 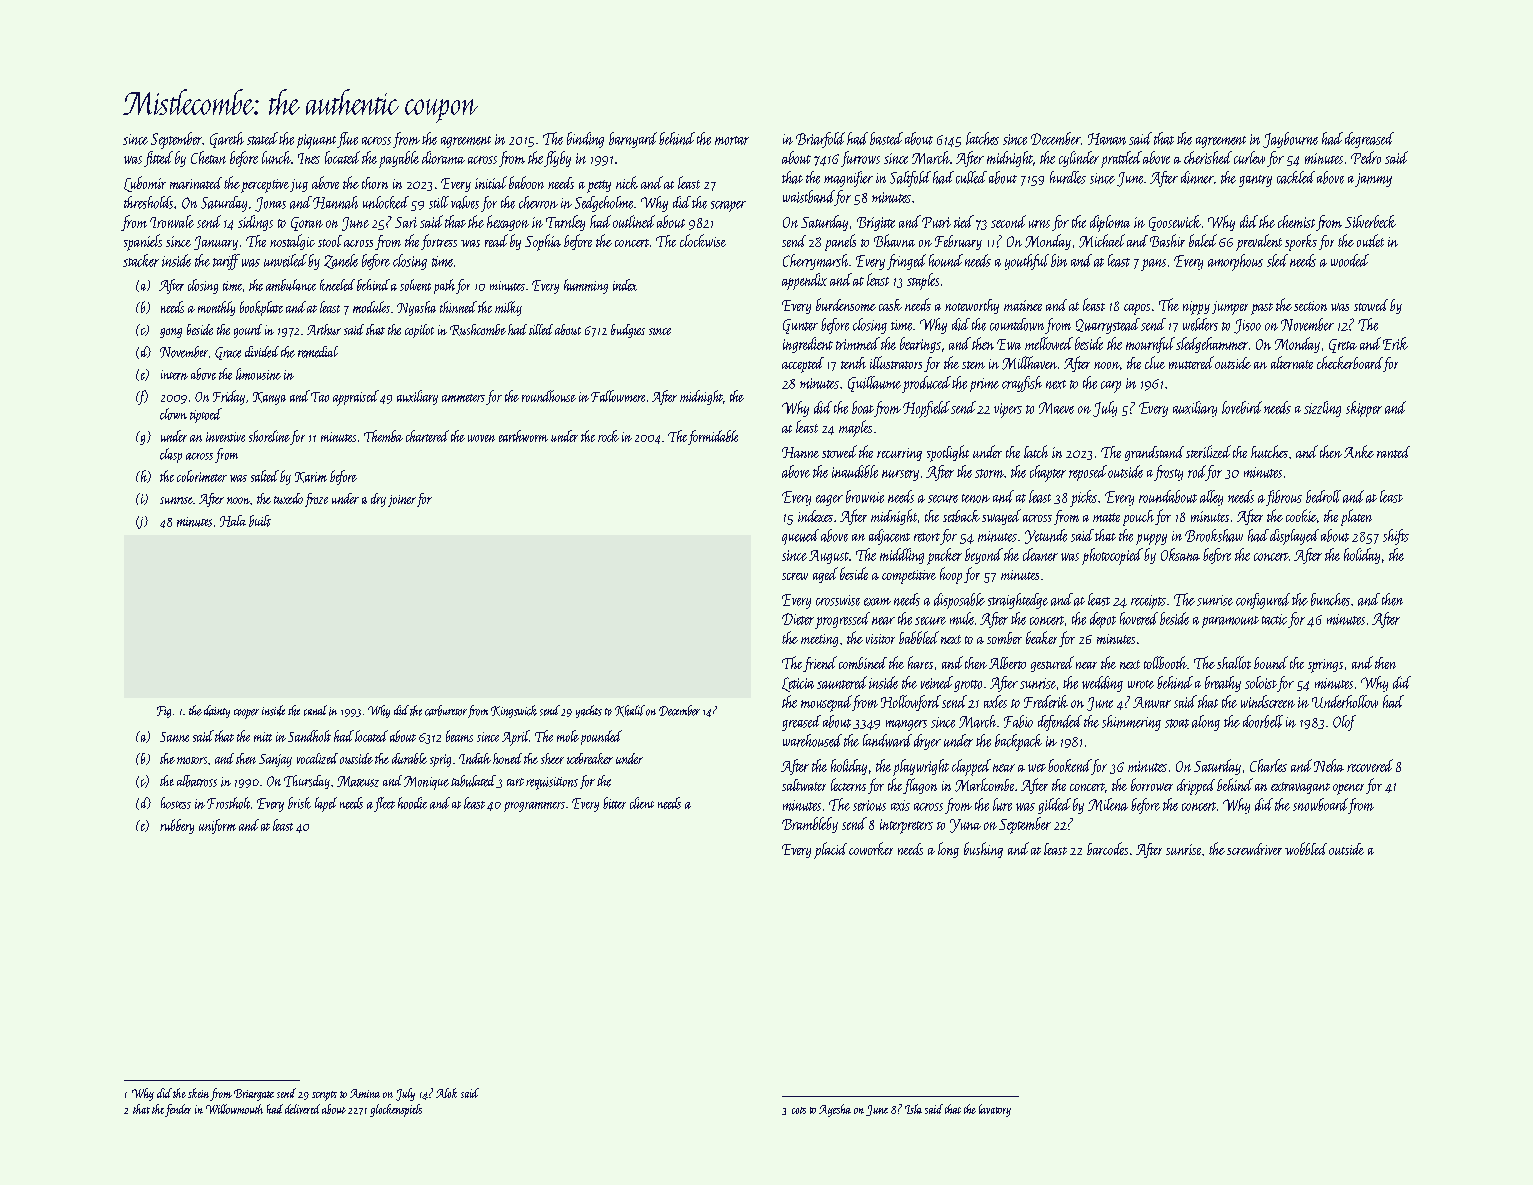 I want to click on Milena, so click(x=1108, y=804).
